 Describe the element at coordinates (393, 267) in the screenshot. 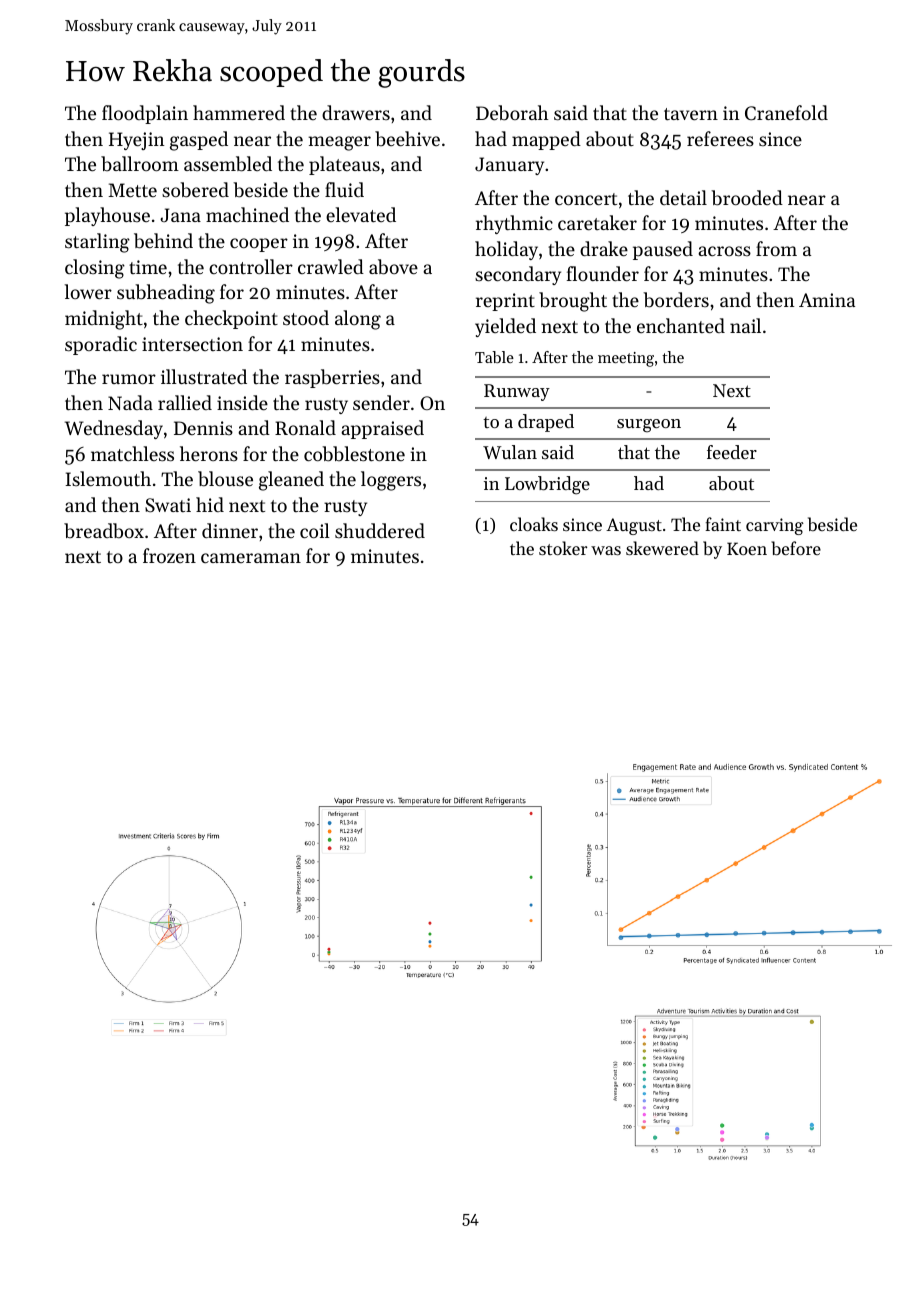

I see `above` at that location.
